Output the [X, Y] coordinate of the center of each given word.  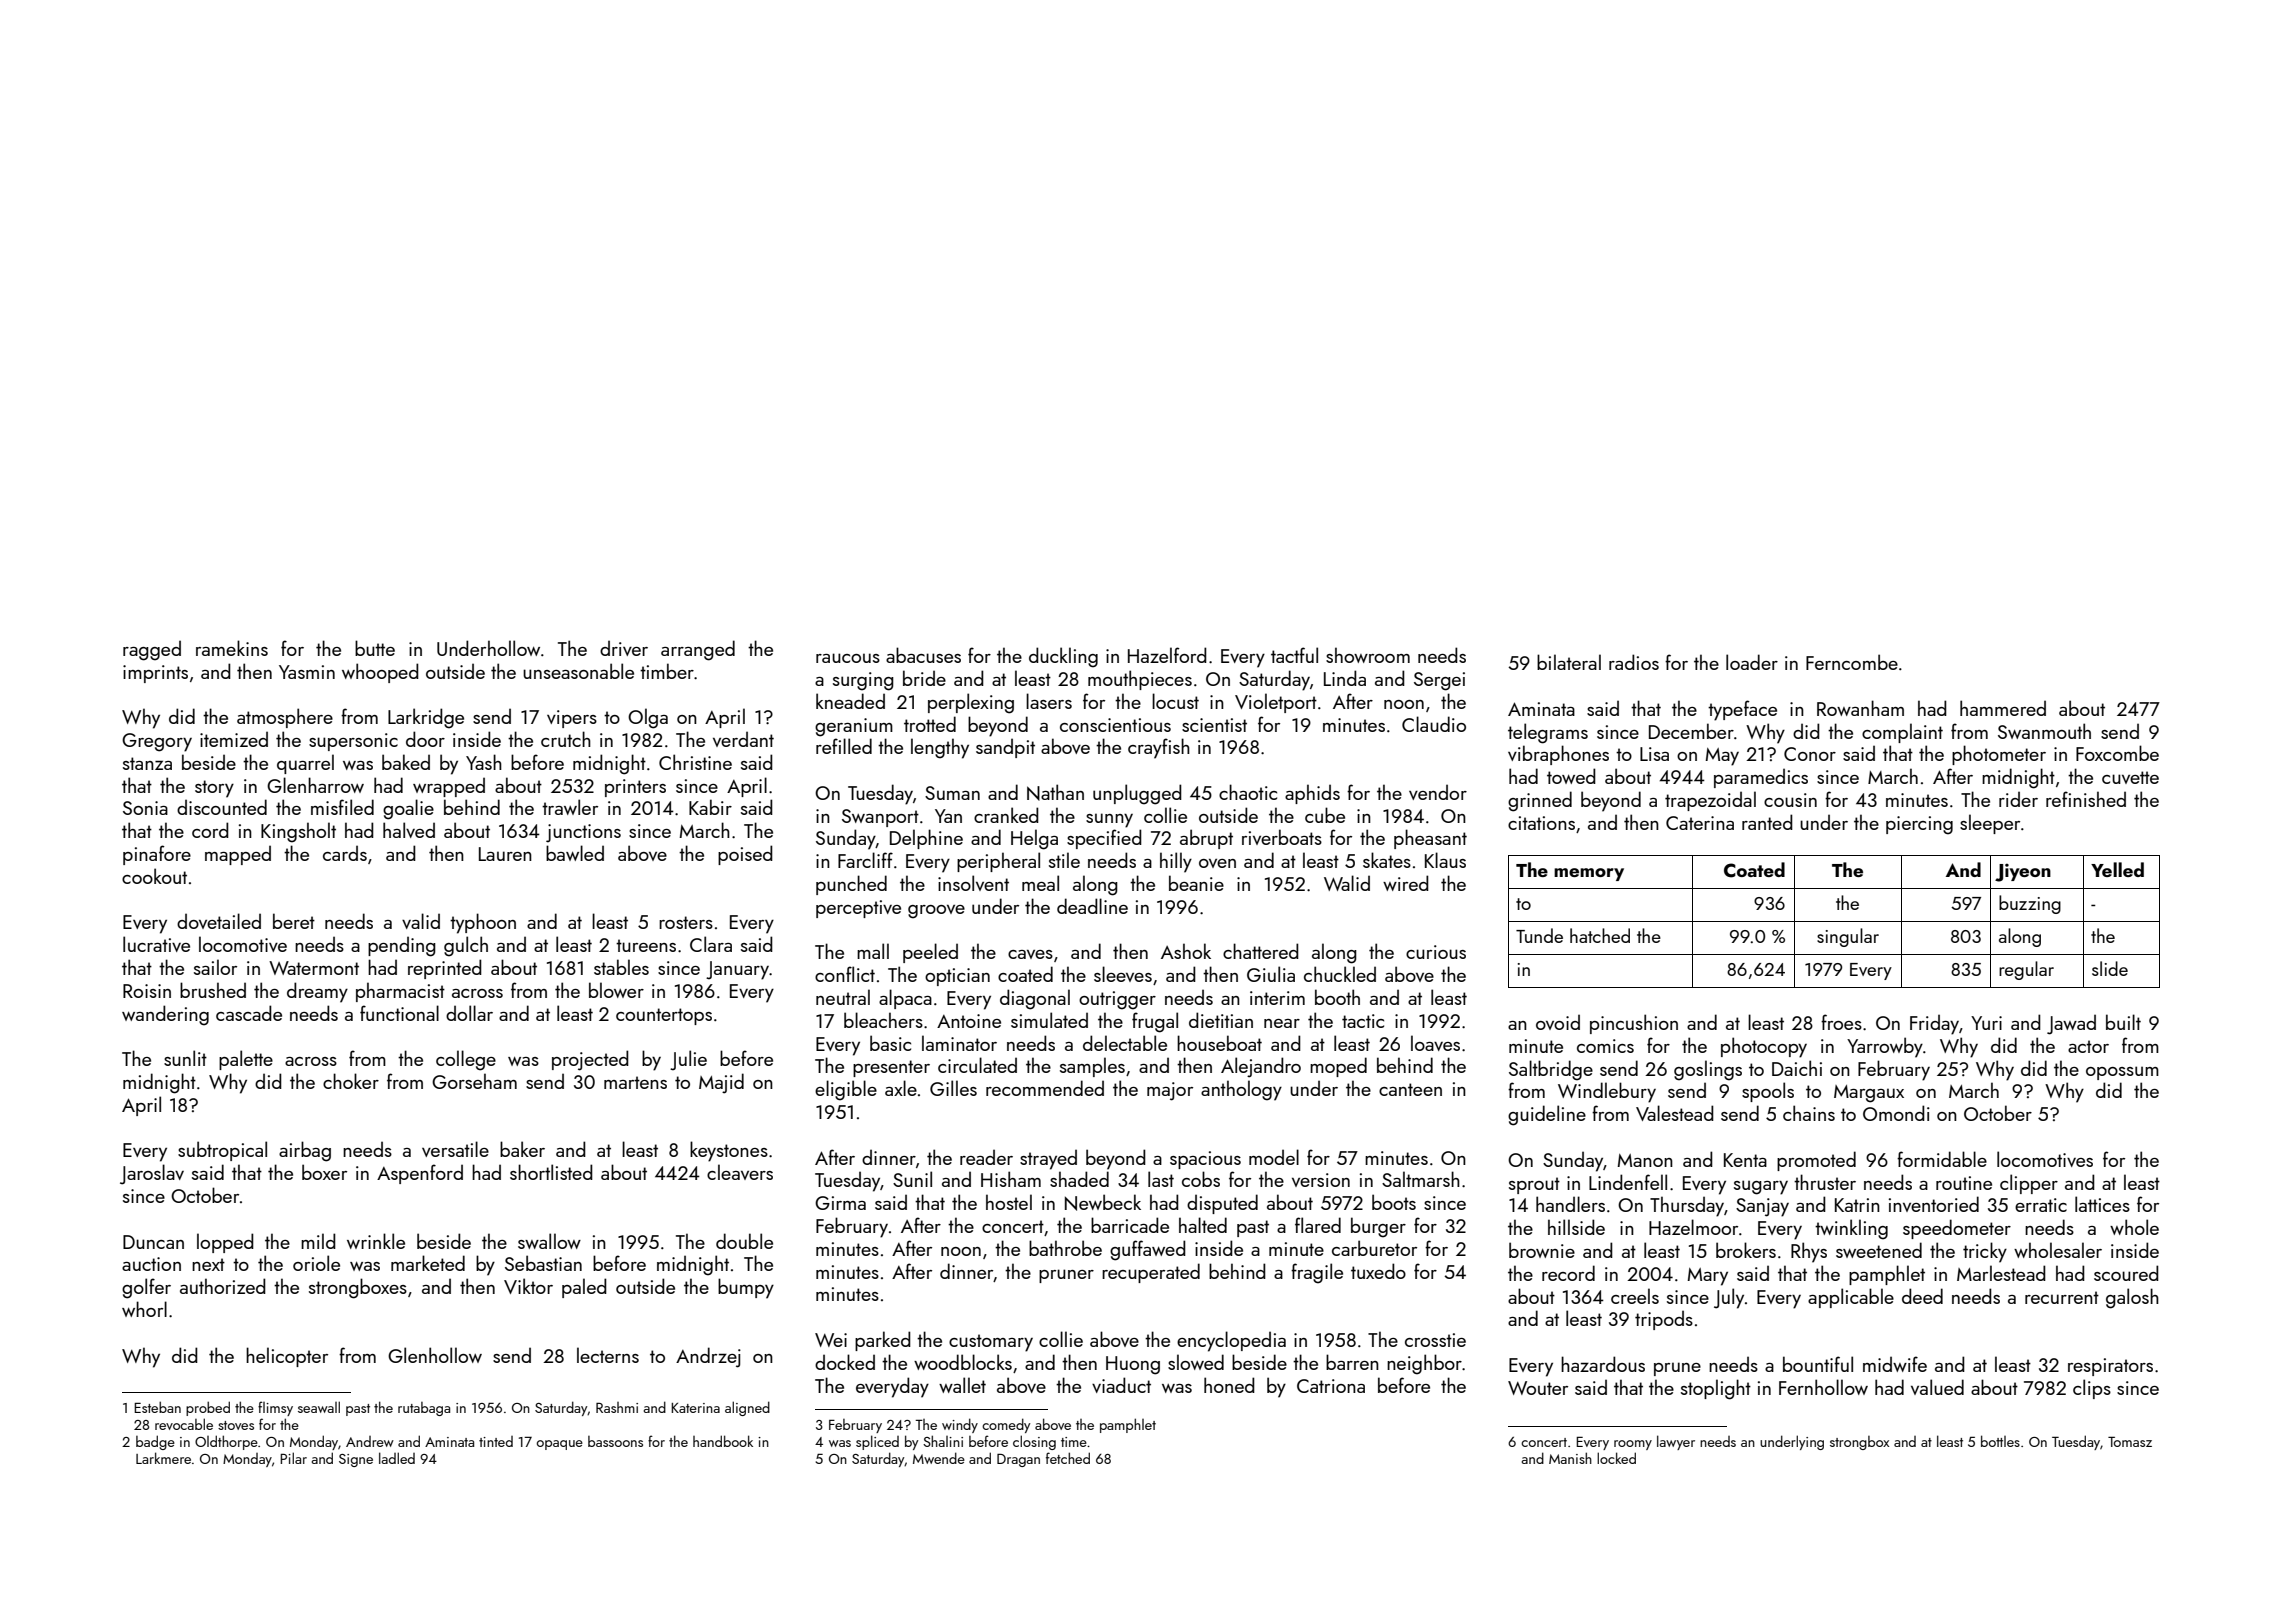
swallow [549, 1241]
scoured [2126, 1273]
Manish [1570, 1458]
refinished [2086, 799]
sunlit [185, 1058]
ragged [152, 650]
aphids [1312, 794]
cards [345, 853]
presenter [891, 1068]
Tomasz [2130, 1441]
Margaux [1869, 1094]
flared [1318, 1225]
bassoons [615, 1441]
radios [1634, 662]
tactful [1294, 655]
